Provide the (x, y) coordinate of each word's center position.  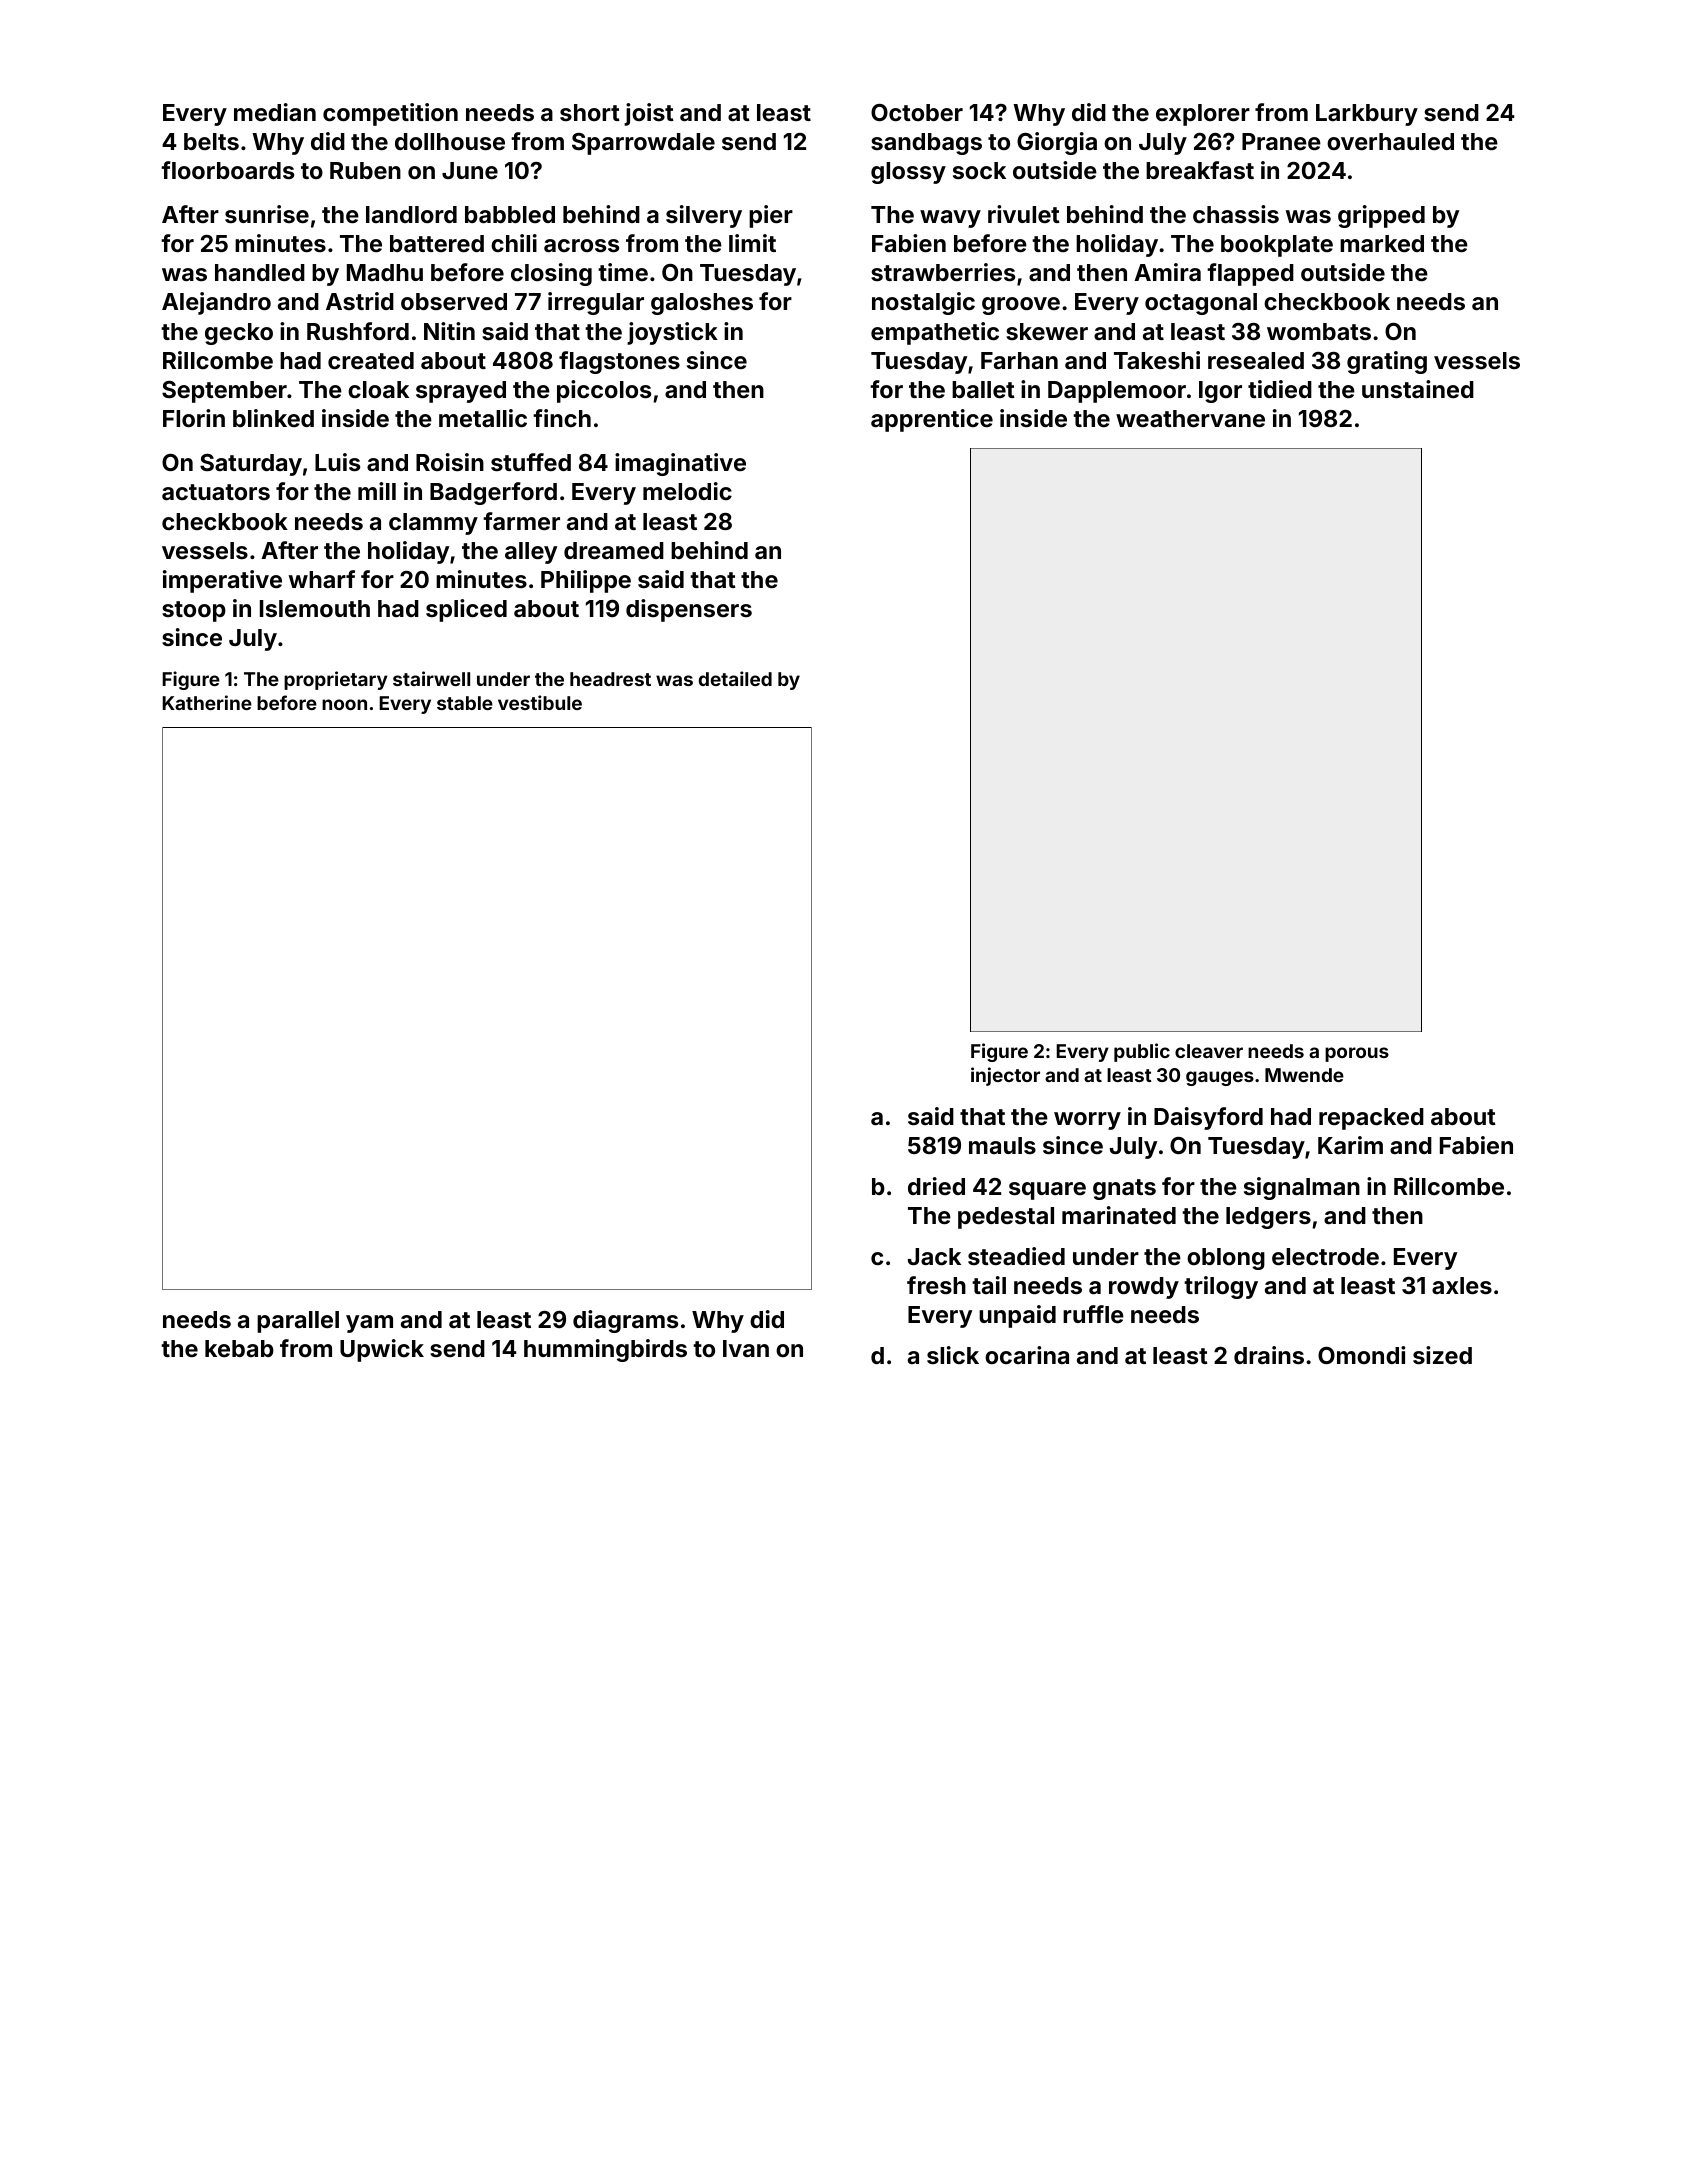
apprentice (932, 420)
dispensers (689, 610)
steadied (1016, 1256)
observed (454, 301)
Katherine (207, 702)
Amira (1167, 272)
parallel (298, 1322)
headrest (610, 679)
